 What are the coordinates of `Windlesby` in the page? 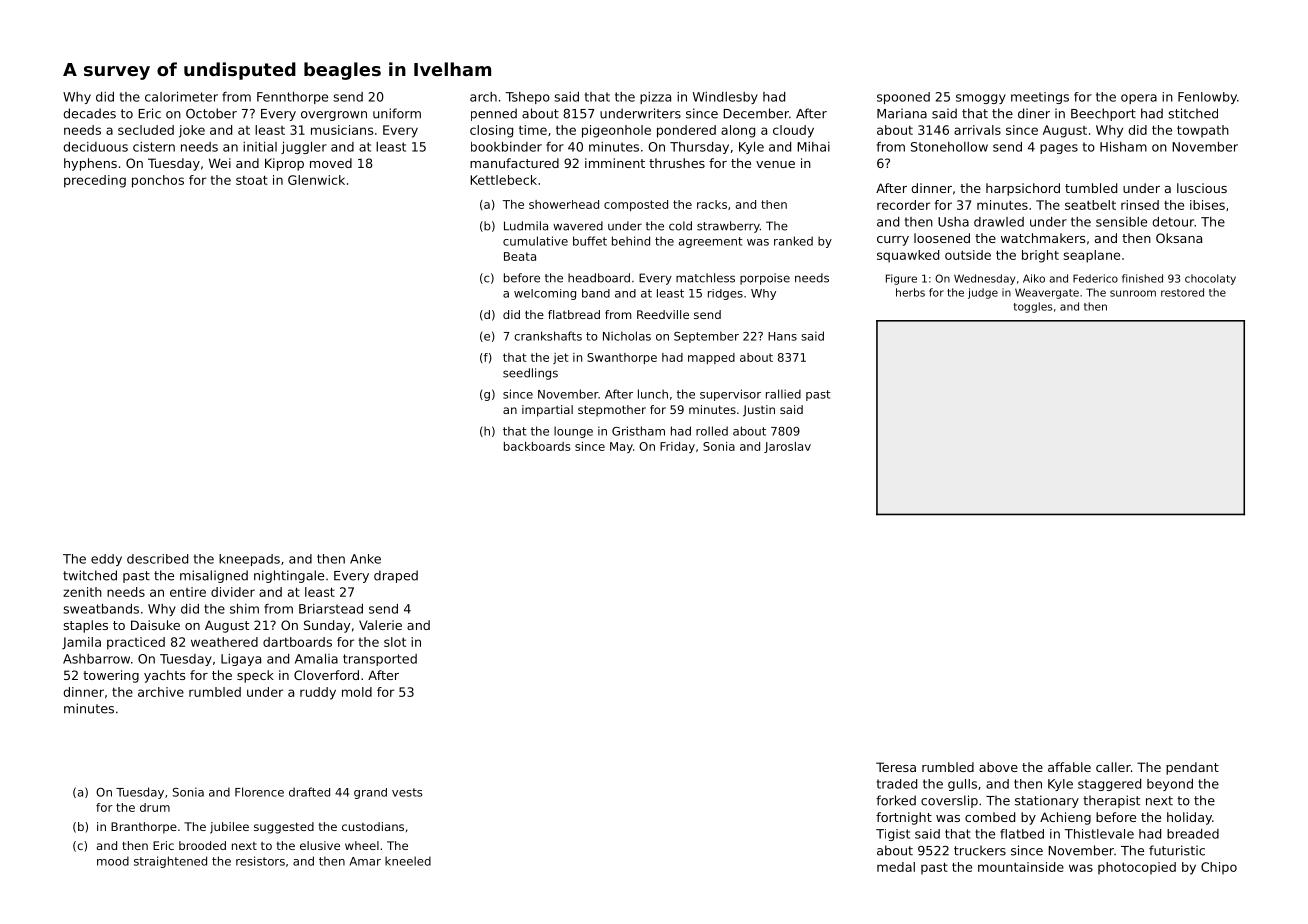 It's located at (725, 98).
